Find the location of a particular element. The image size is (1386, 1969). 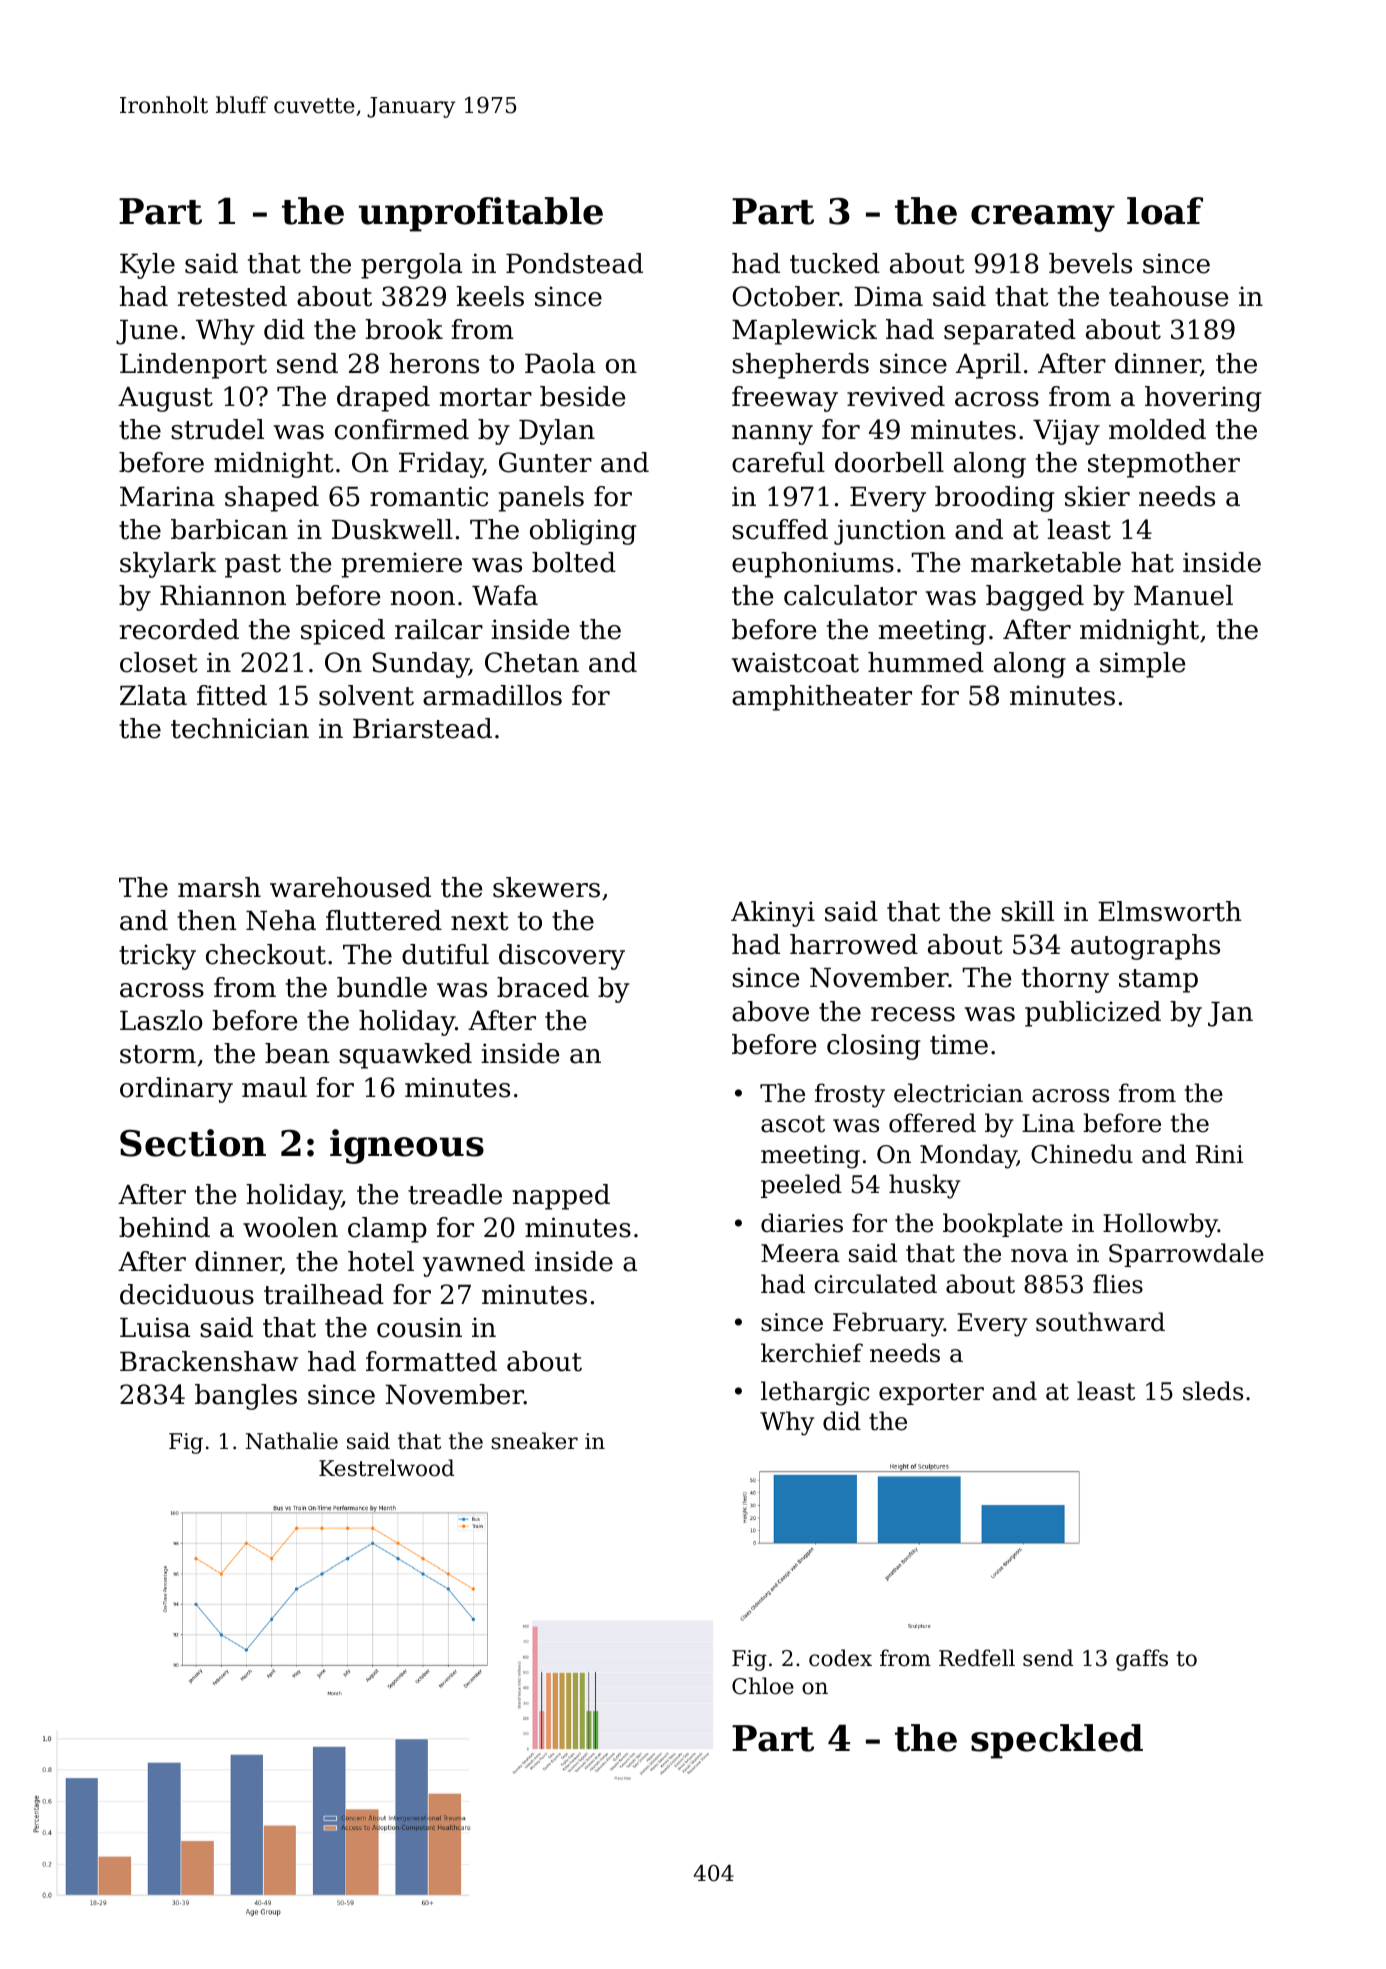

simple is located at coordinates (1142, 665).
